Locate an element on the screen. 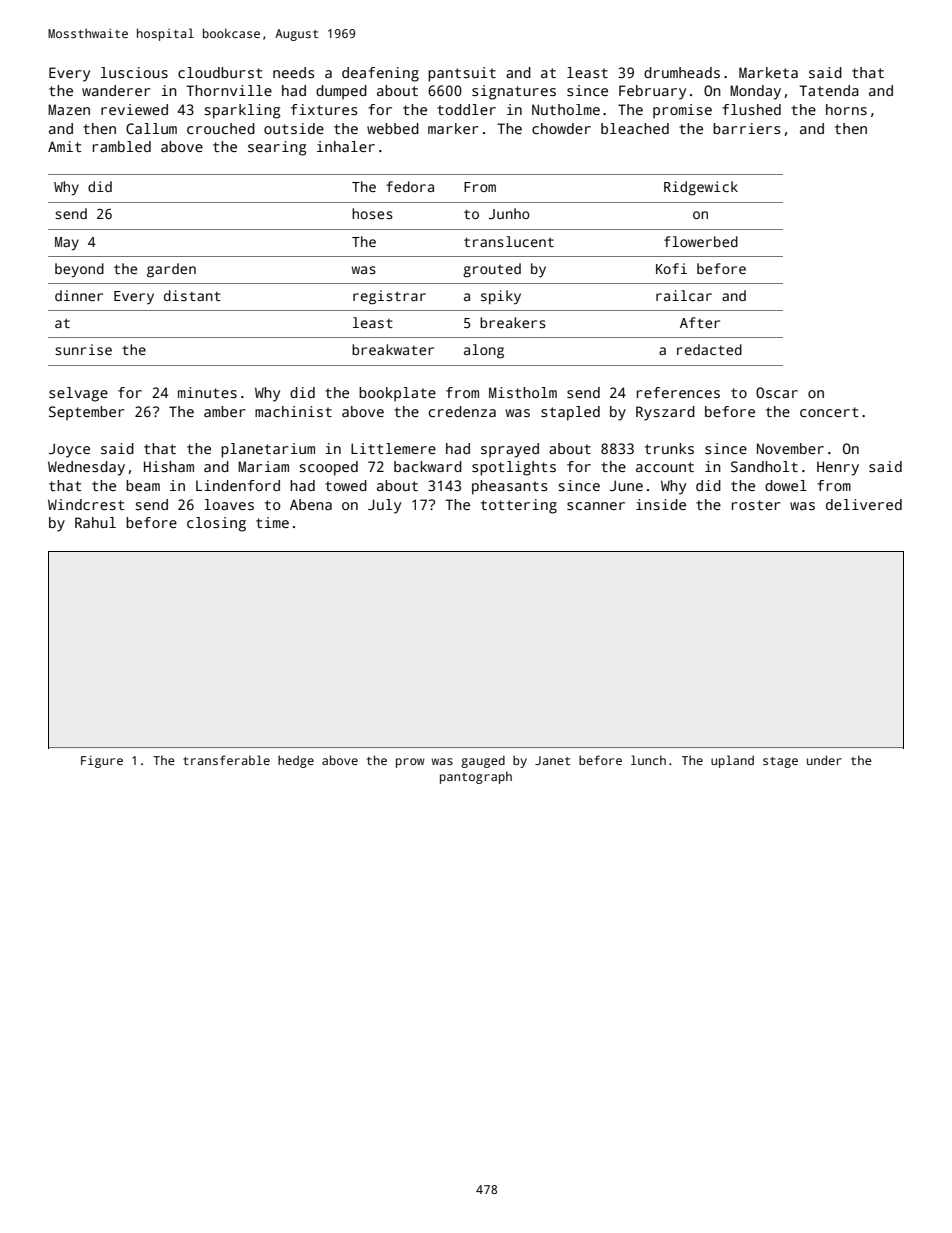 The image size is (952, 1233). Ridgewick is located at coordinates (701, 188).
